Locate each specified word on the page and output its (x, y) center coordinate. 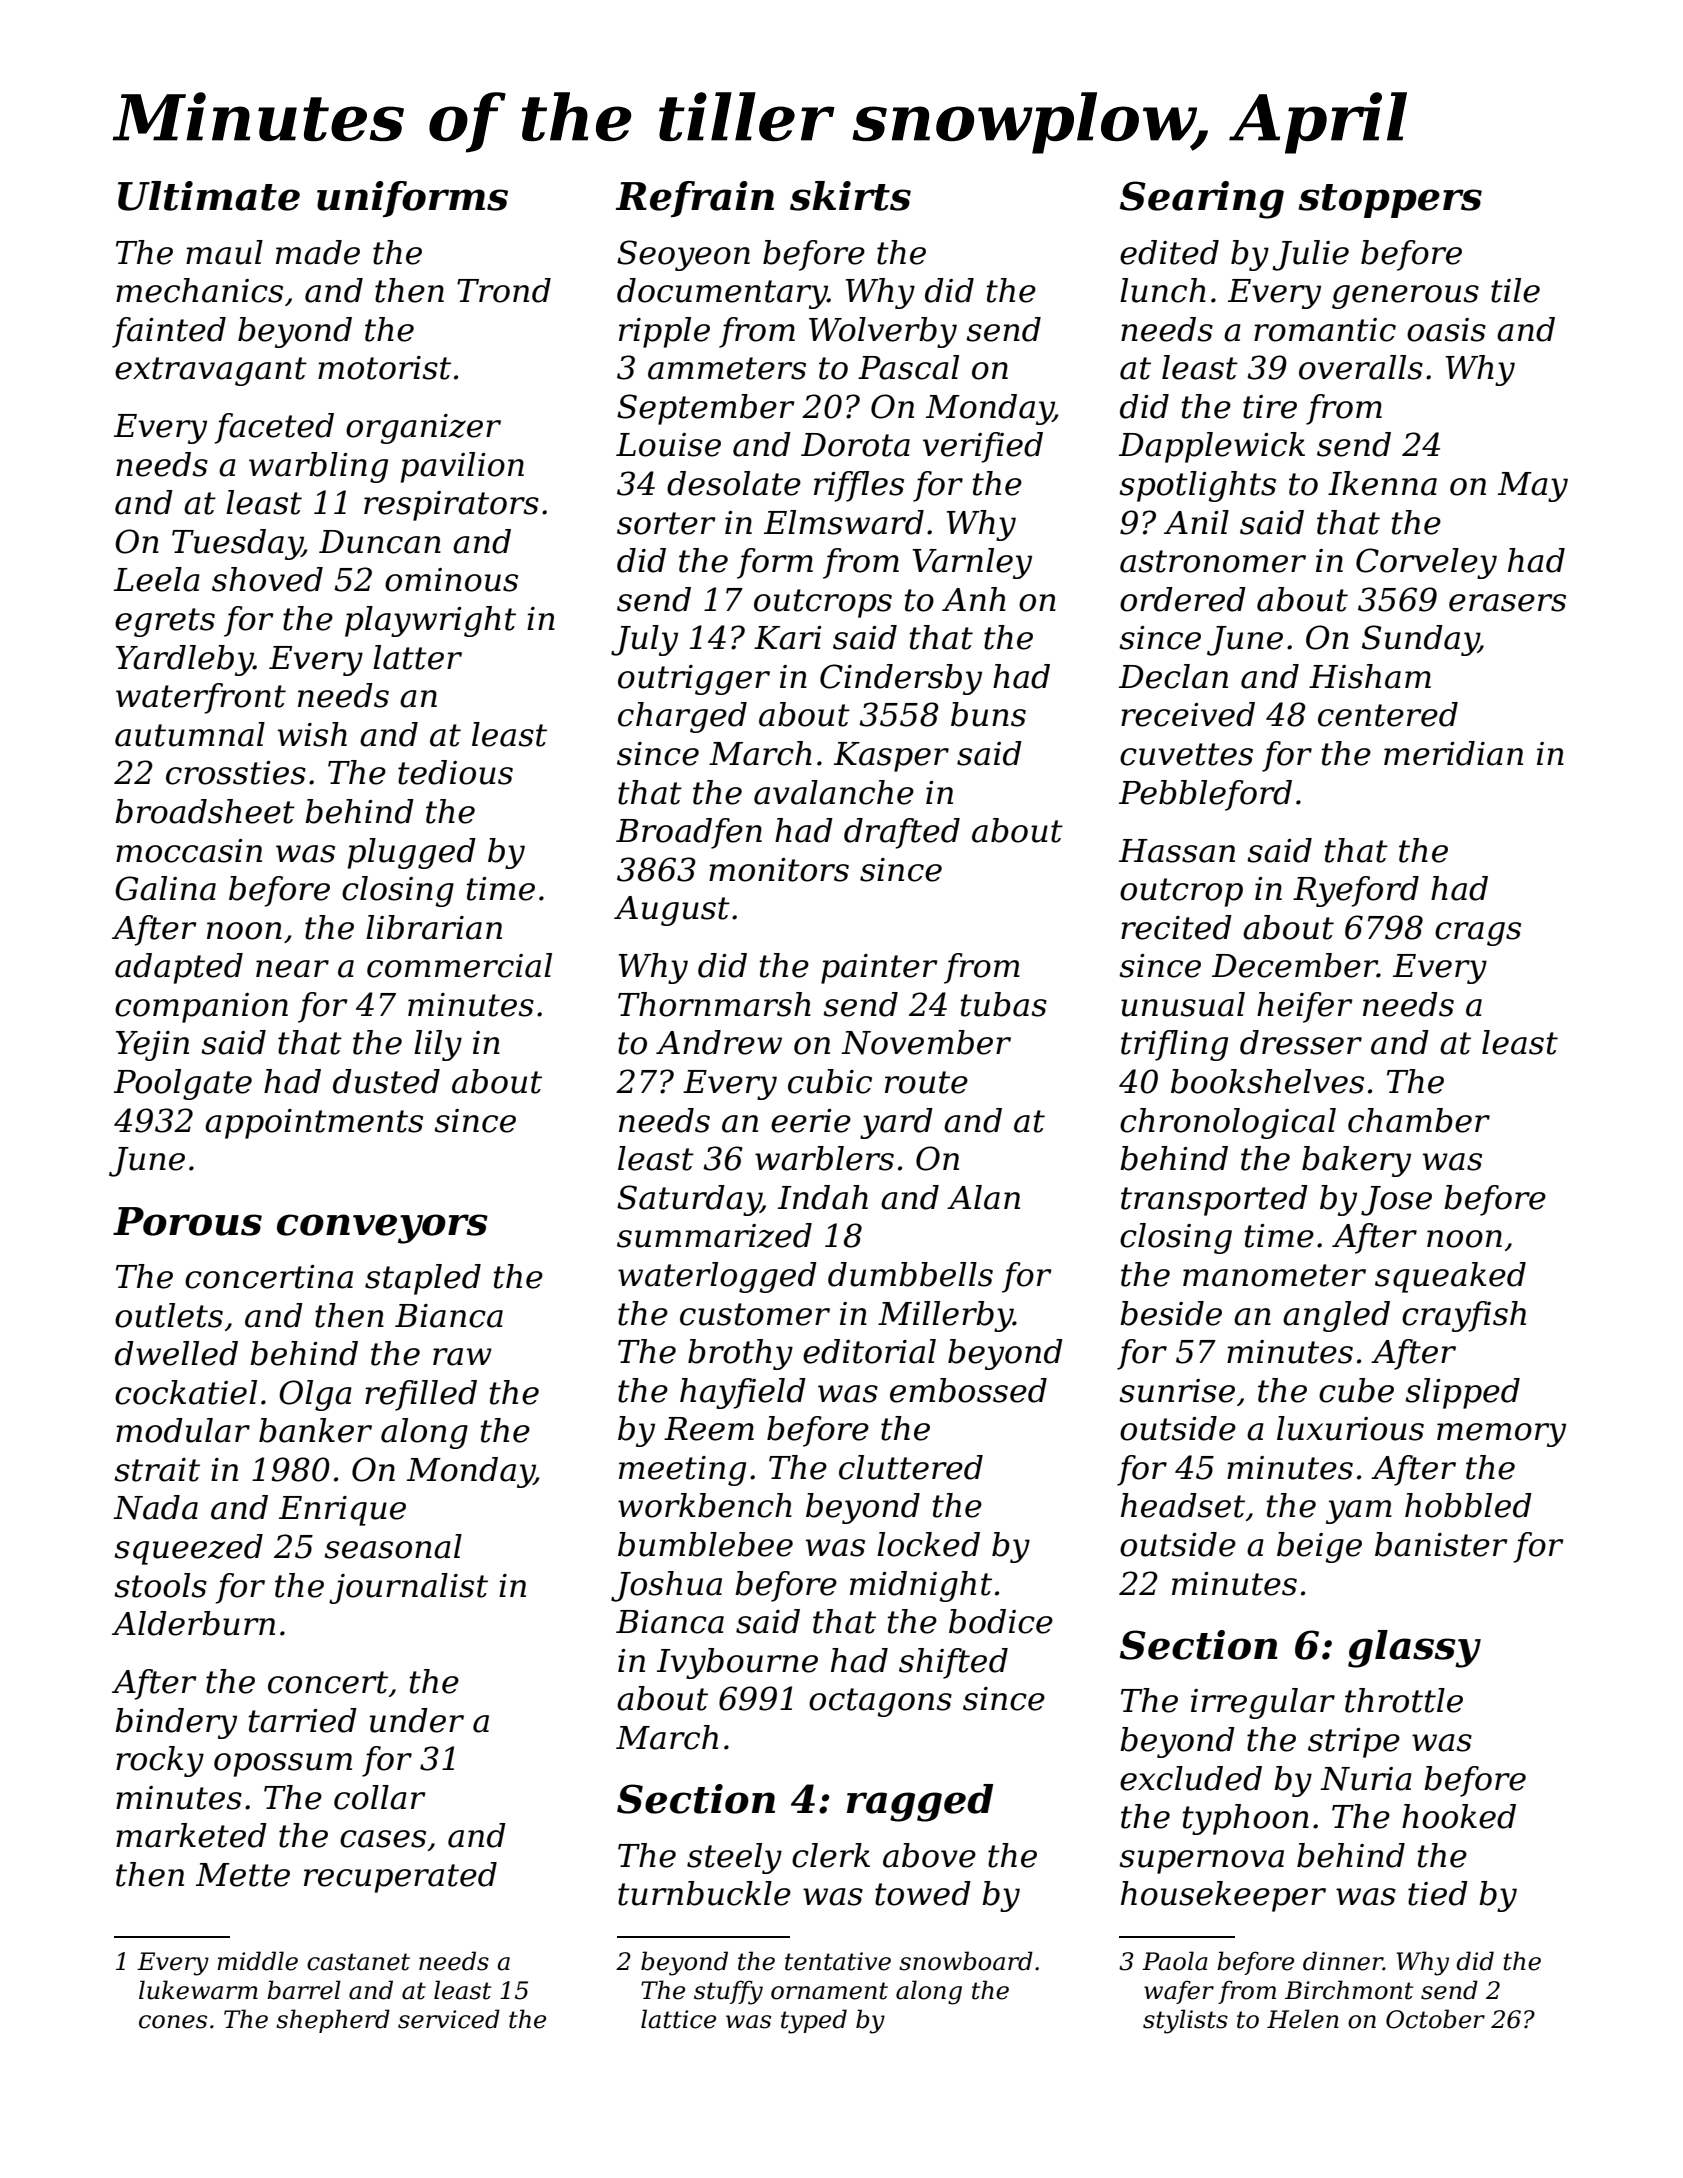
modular (183, 1430)
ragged (920, 1803)
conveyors (382, 1229)
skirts (850, 196)
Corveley (1426, 563)
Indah (823, 1197)
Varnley (972, 563)
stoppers (1390, 201)
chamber (1419, 1120)
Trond (504, 290)
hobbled (1468, 1505)
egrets (165, 622)
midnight (921, 1586)
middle (257, 1961)
